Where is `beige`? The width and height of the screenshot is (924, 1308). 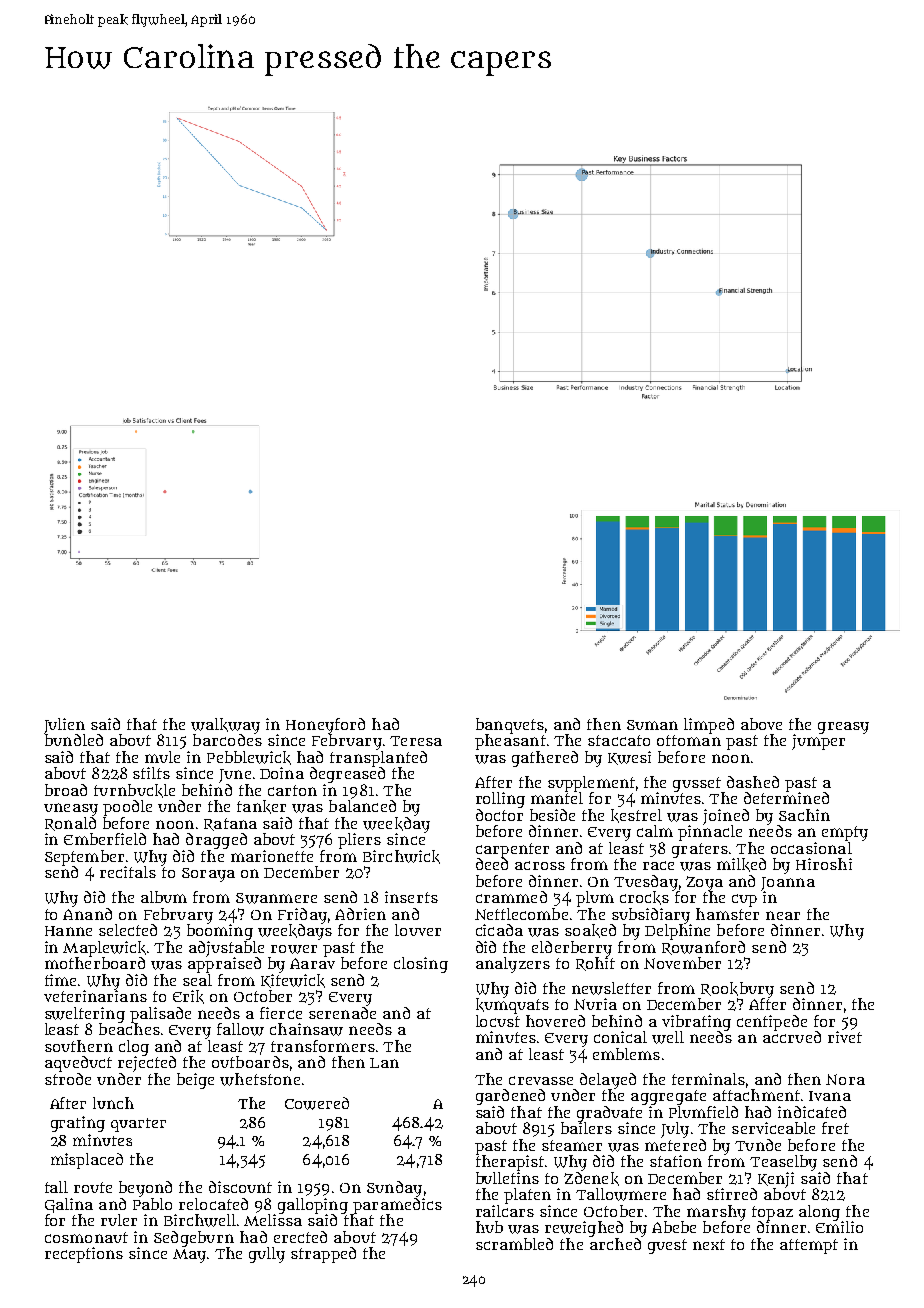
beige is located at coordinates (195, 1081).
